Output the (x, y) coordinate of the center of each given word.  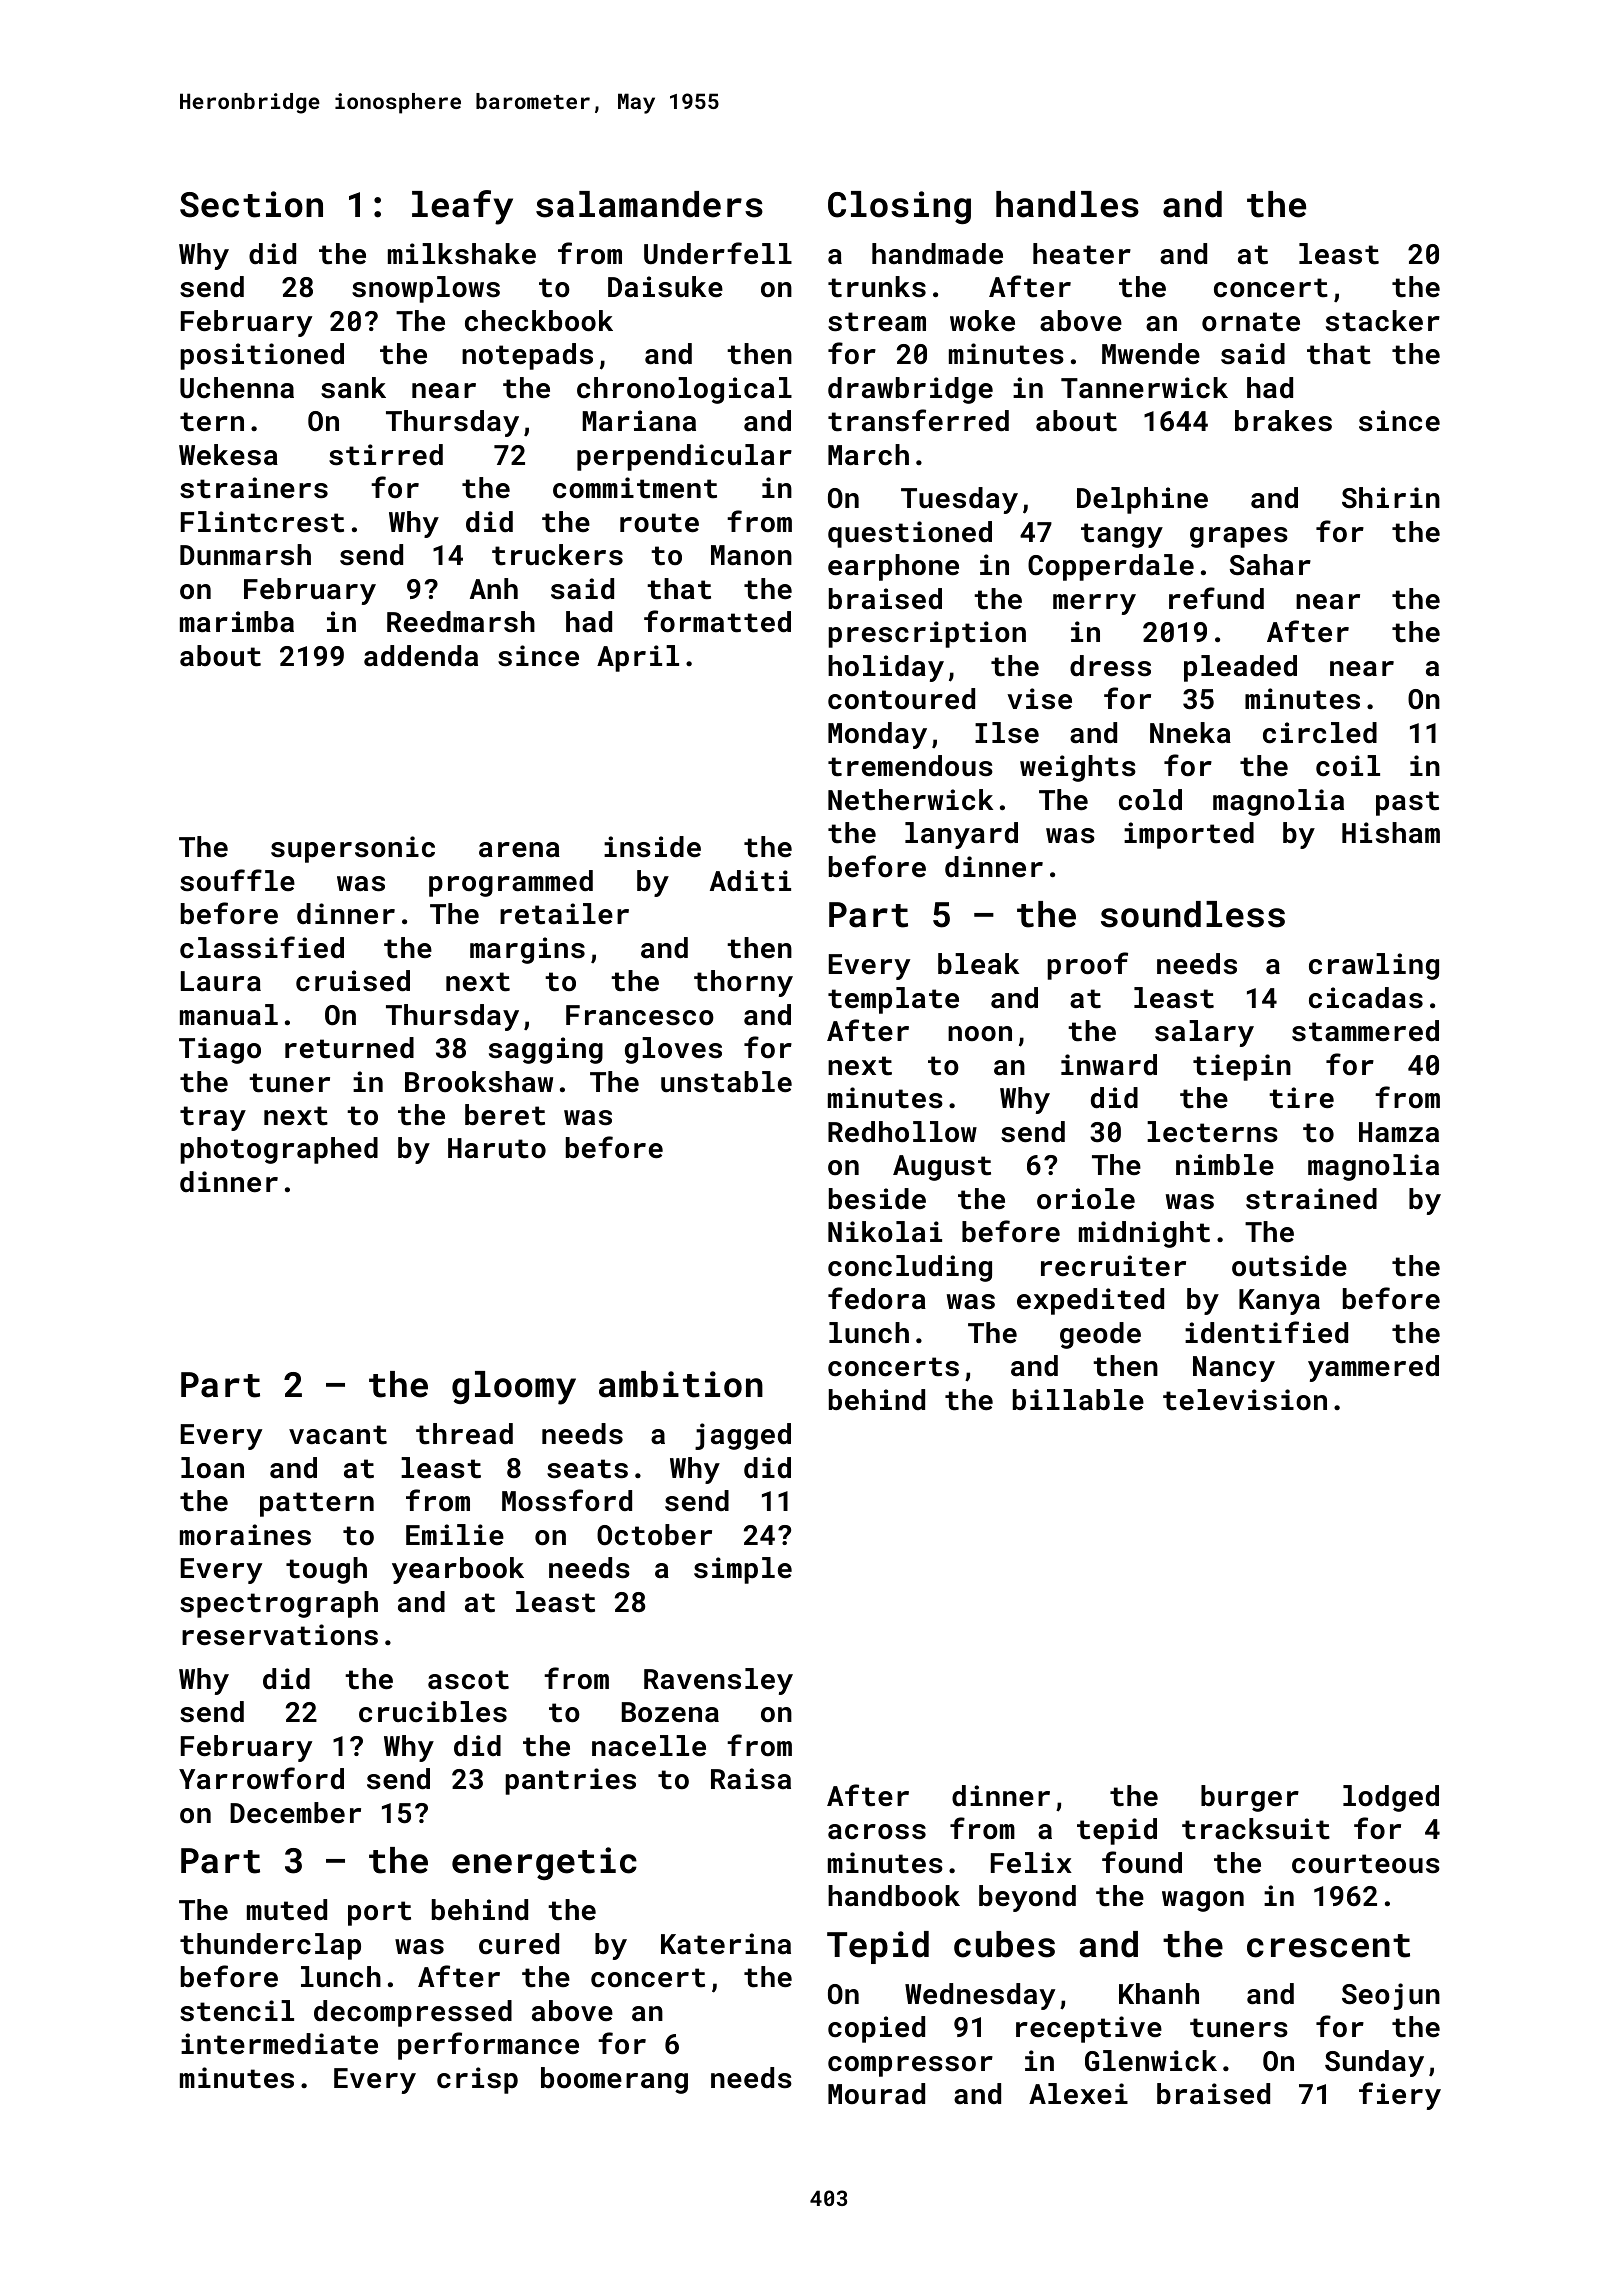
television (1245, 1400)
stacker (1383, 321)
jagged (743, 1436)
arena (519, 850)
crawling (1374, 966)
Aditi (750, 881)
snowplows (426, 289)
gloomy (514, 1388)
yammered (1373, 1368)
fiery (1400, 2096)
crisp (477, 2080)
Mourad (876, 2094)
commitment (635, 488)
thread (464, 1434)
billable (1078, 1400)
